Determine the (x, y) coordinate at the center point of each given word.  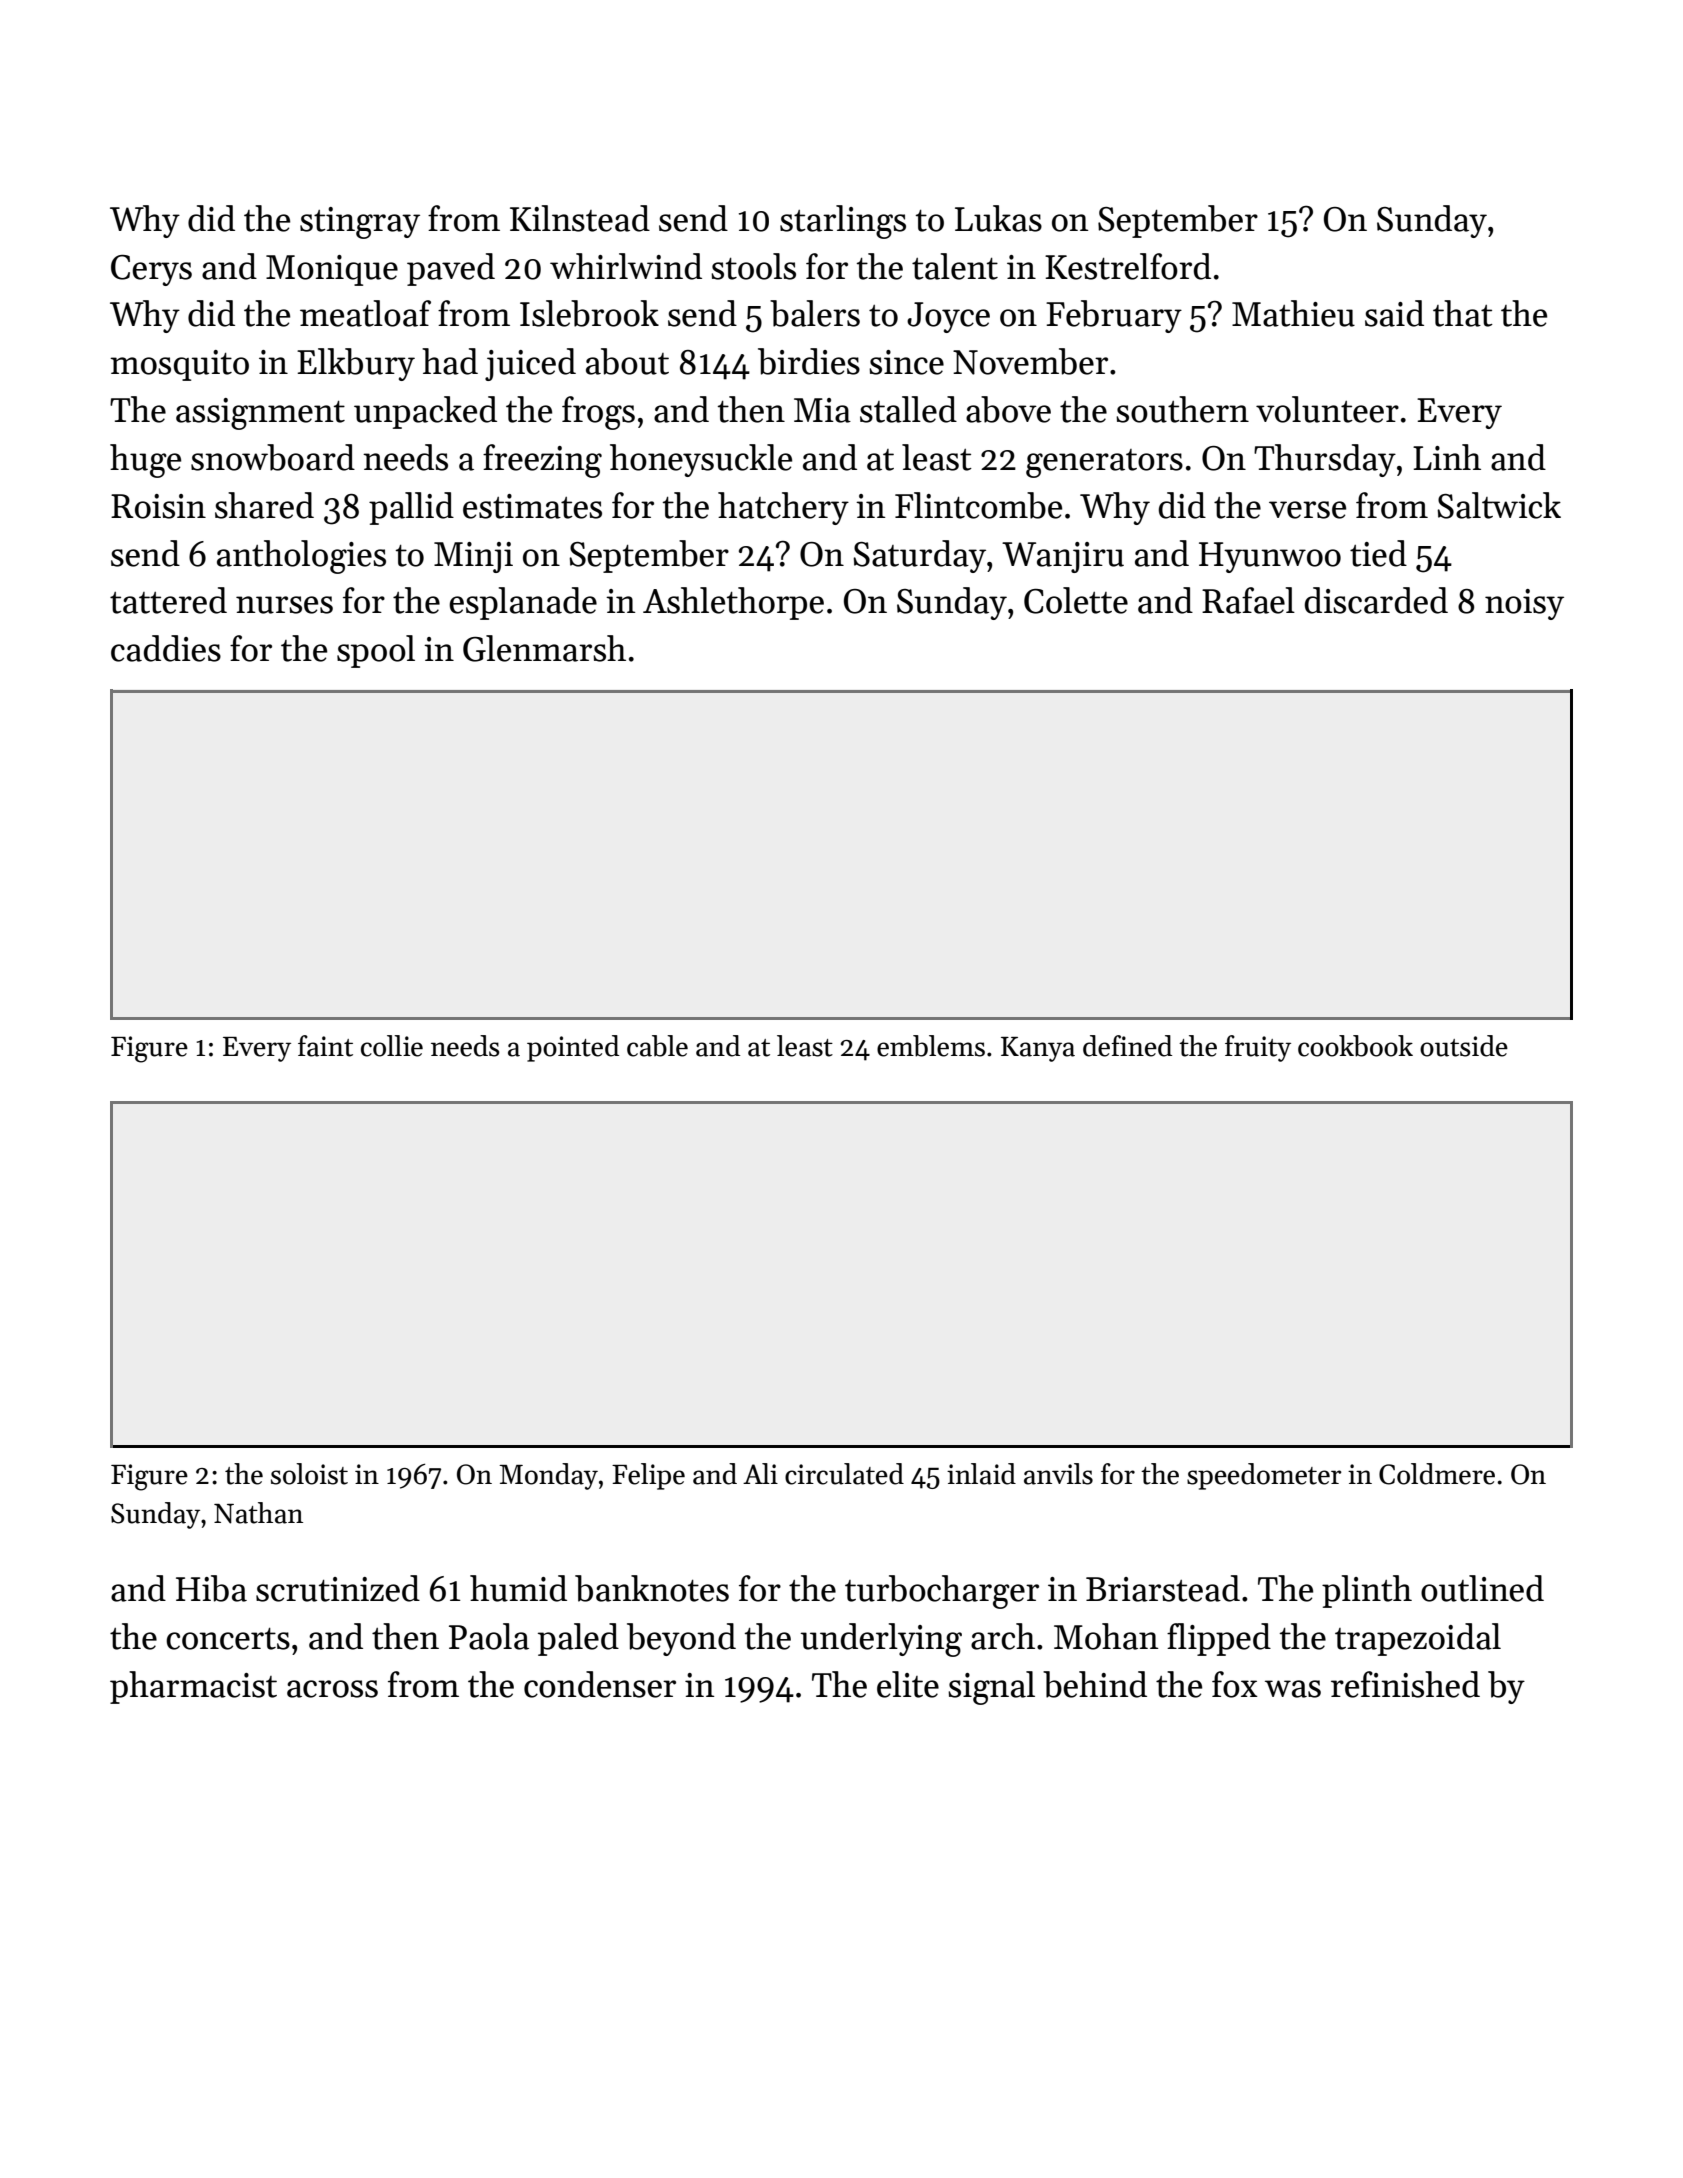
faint (325, 1046)
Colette (1076, 600)
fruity (1258, 1048)
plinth (1367, 1591)
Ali (760, 1473)
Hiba (211, 1588)
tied (1378, 553)
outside (1464, 1046)
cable (657, 1046)
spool (376, 651)
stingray (360, 223)
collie (392, 1046)
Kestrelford (1128, 266)
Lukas (998, 218)
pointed (573, 1048)
